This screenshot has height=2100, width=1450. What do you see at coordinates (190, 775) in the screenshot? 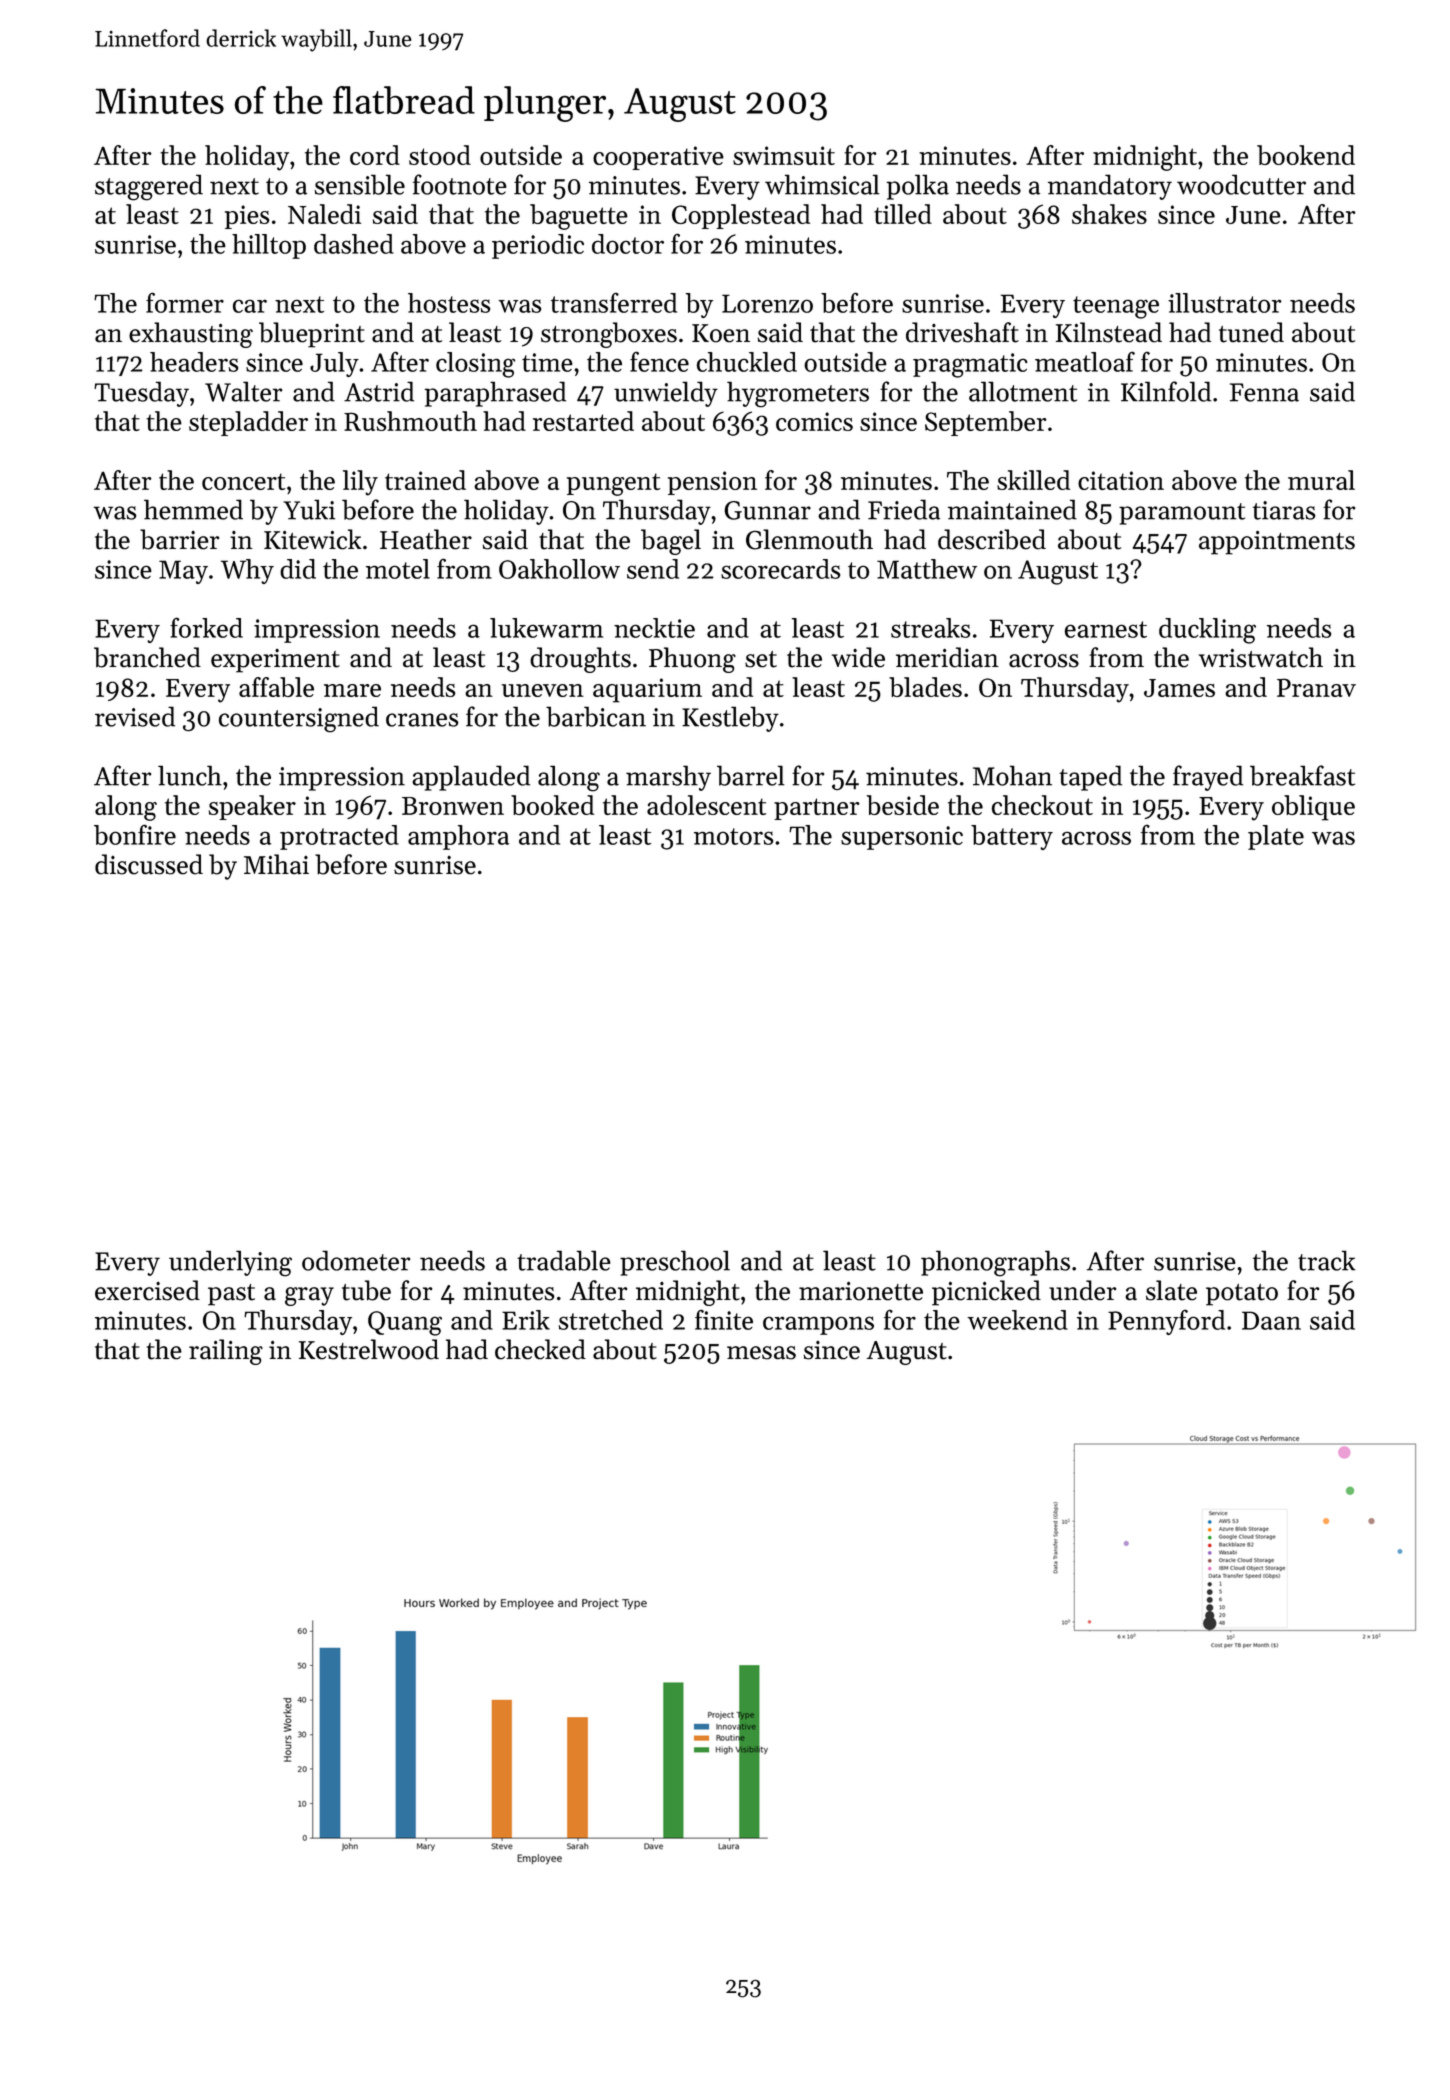
I see `lunch` at bounding box center [190, 775].
